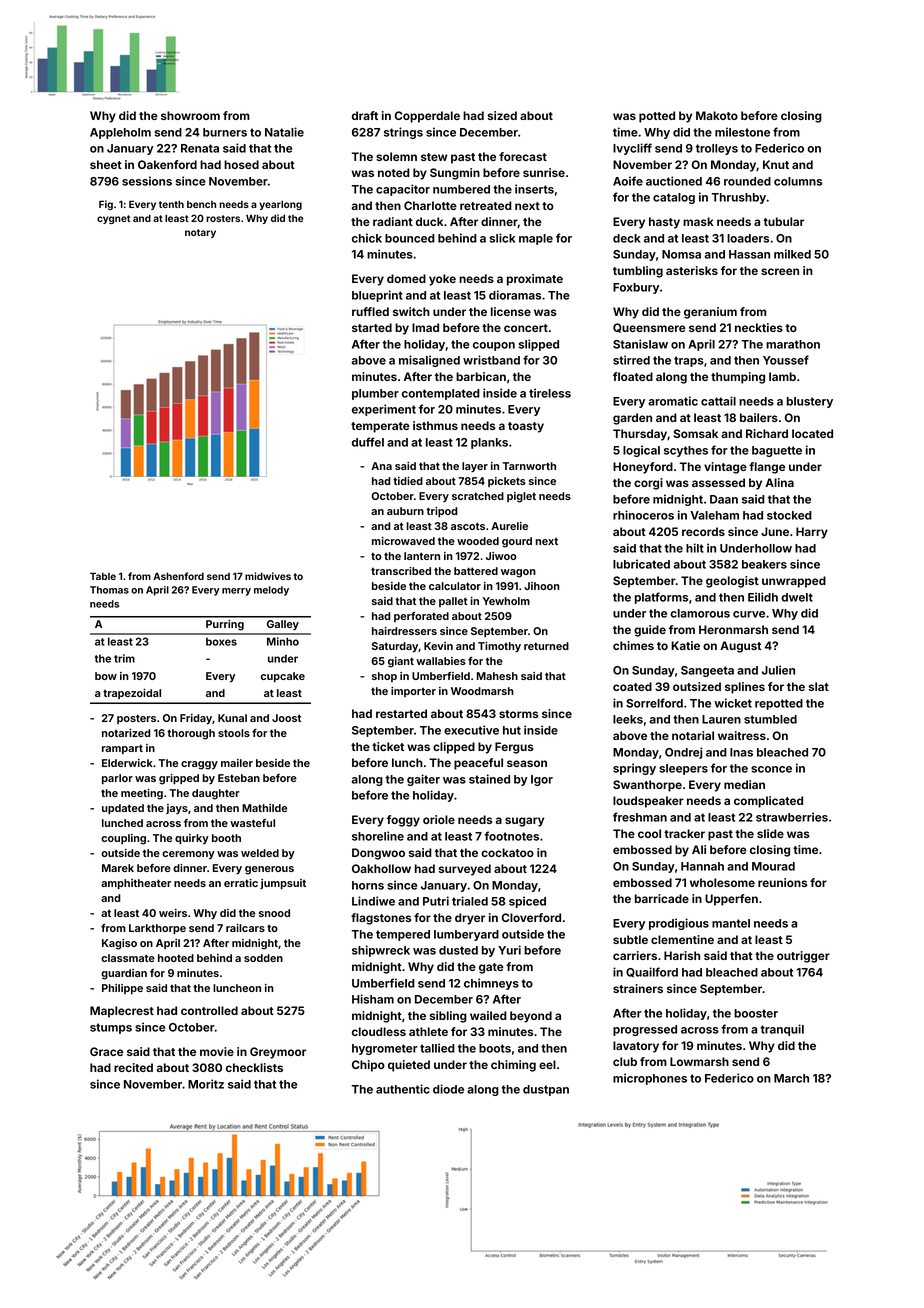 The height and width of the screenshot is (1308, 924). Describe the element at coordinates (192, 839) in the screenshot. I see `quirky` at that location.
